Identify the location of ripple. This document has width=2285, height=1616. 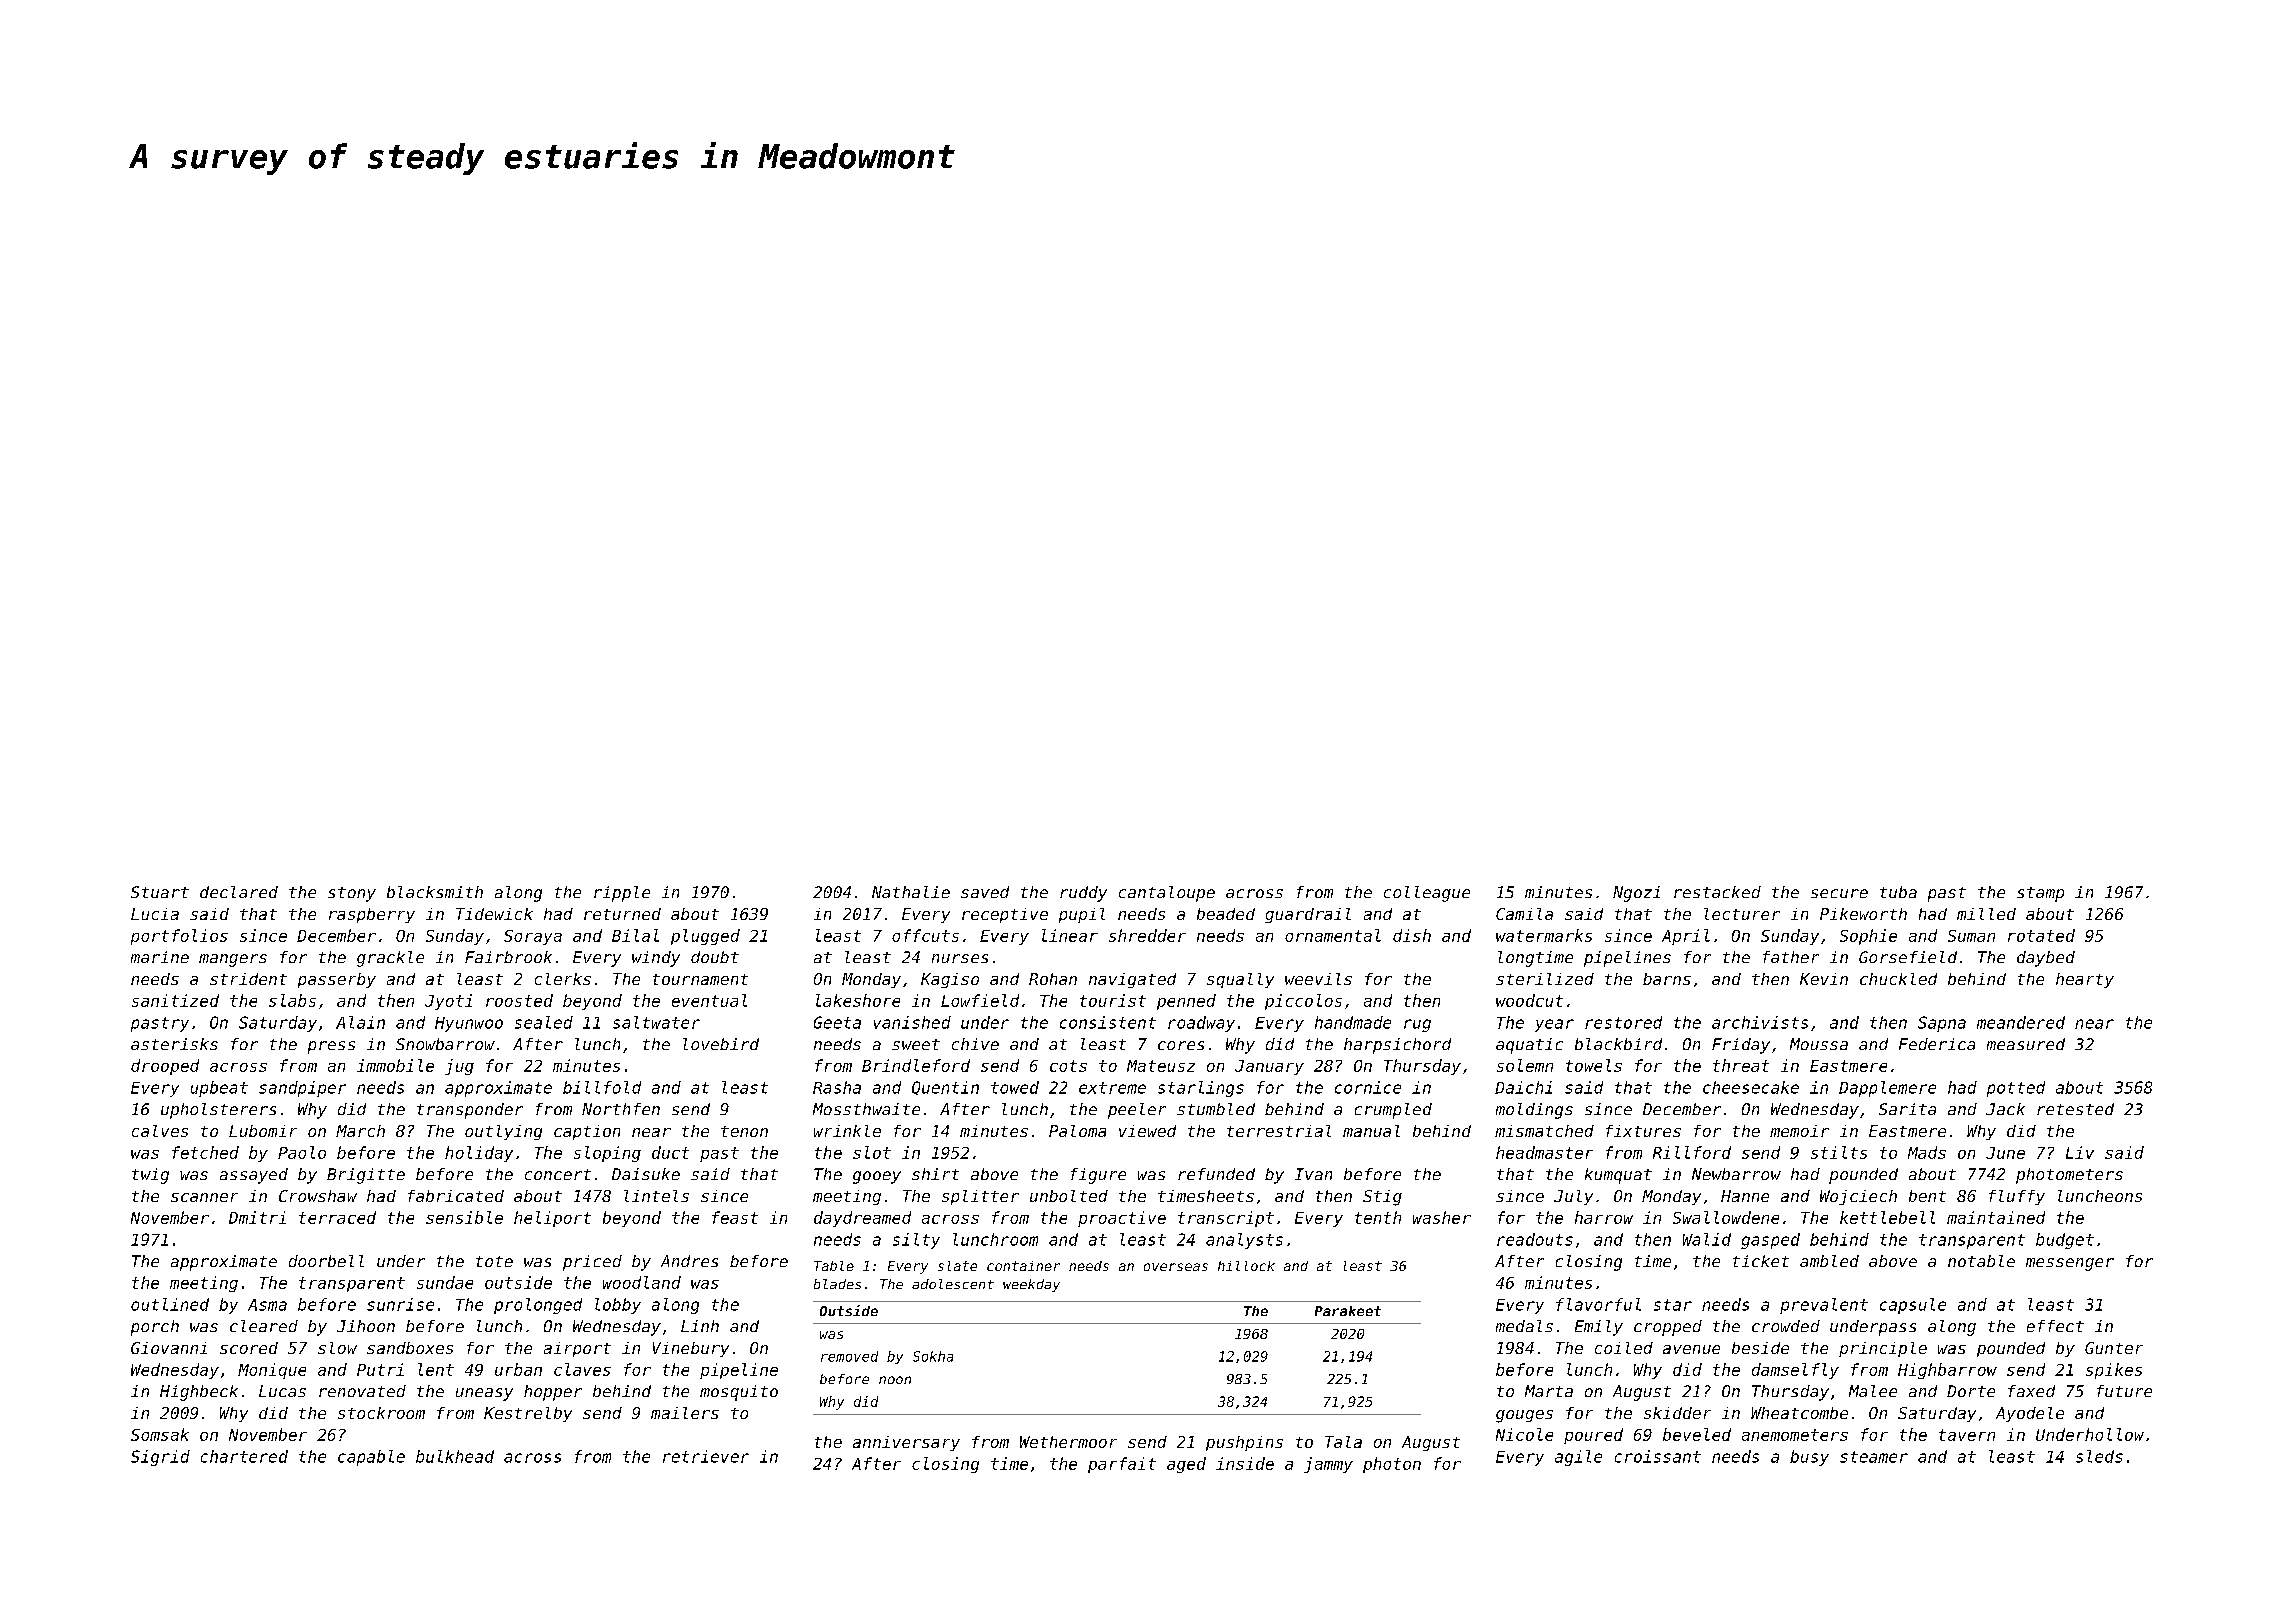
(622, 894).
